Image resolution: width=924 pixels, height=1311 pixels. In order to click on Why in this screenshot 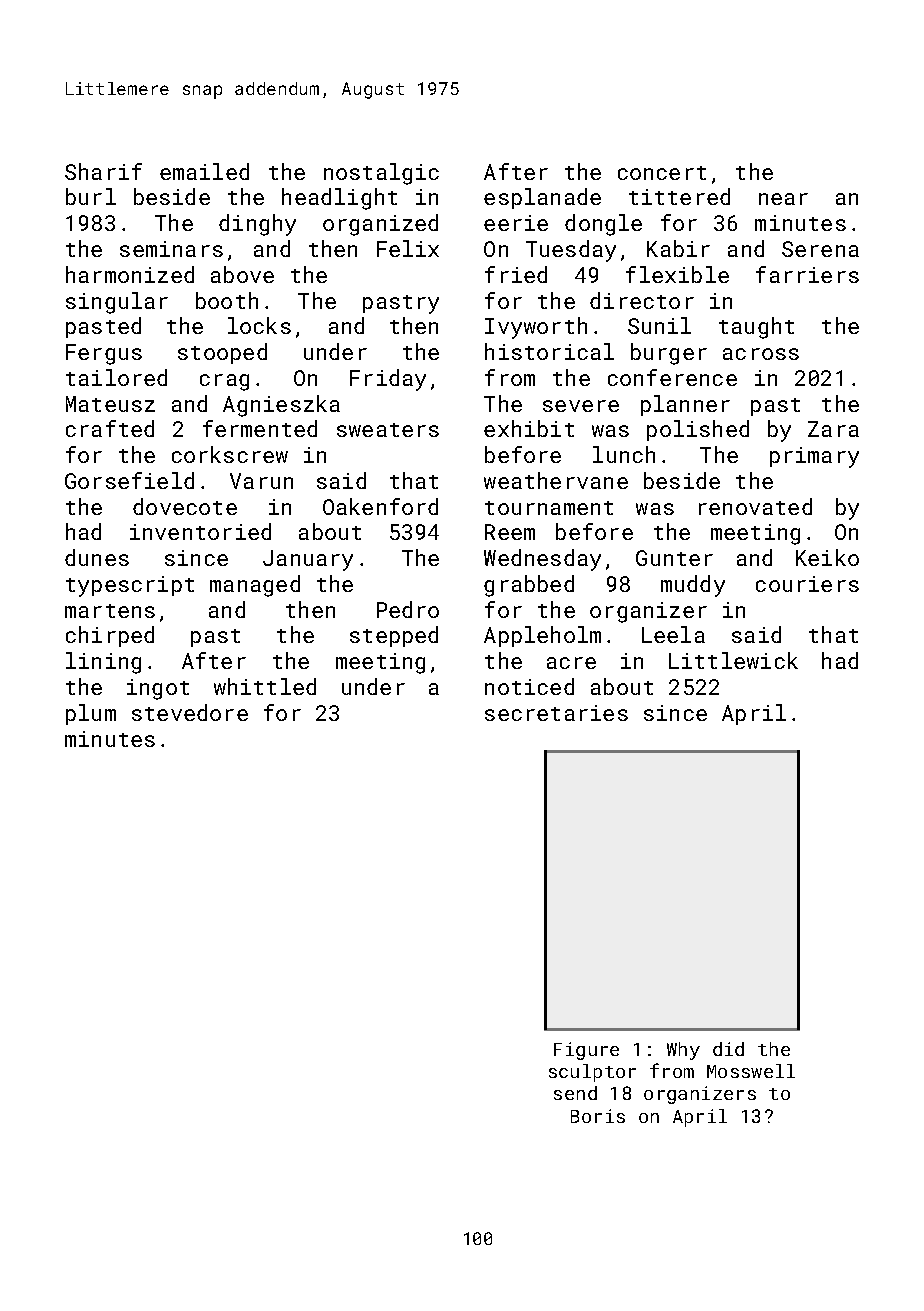, I will do `click(683, 1051)`.
